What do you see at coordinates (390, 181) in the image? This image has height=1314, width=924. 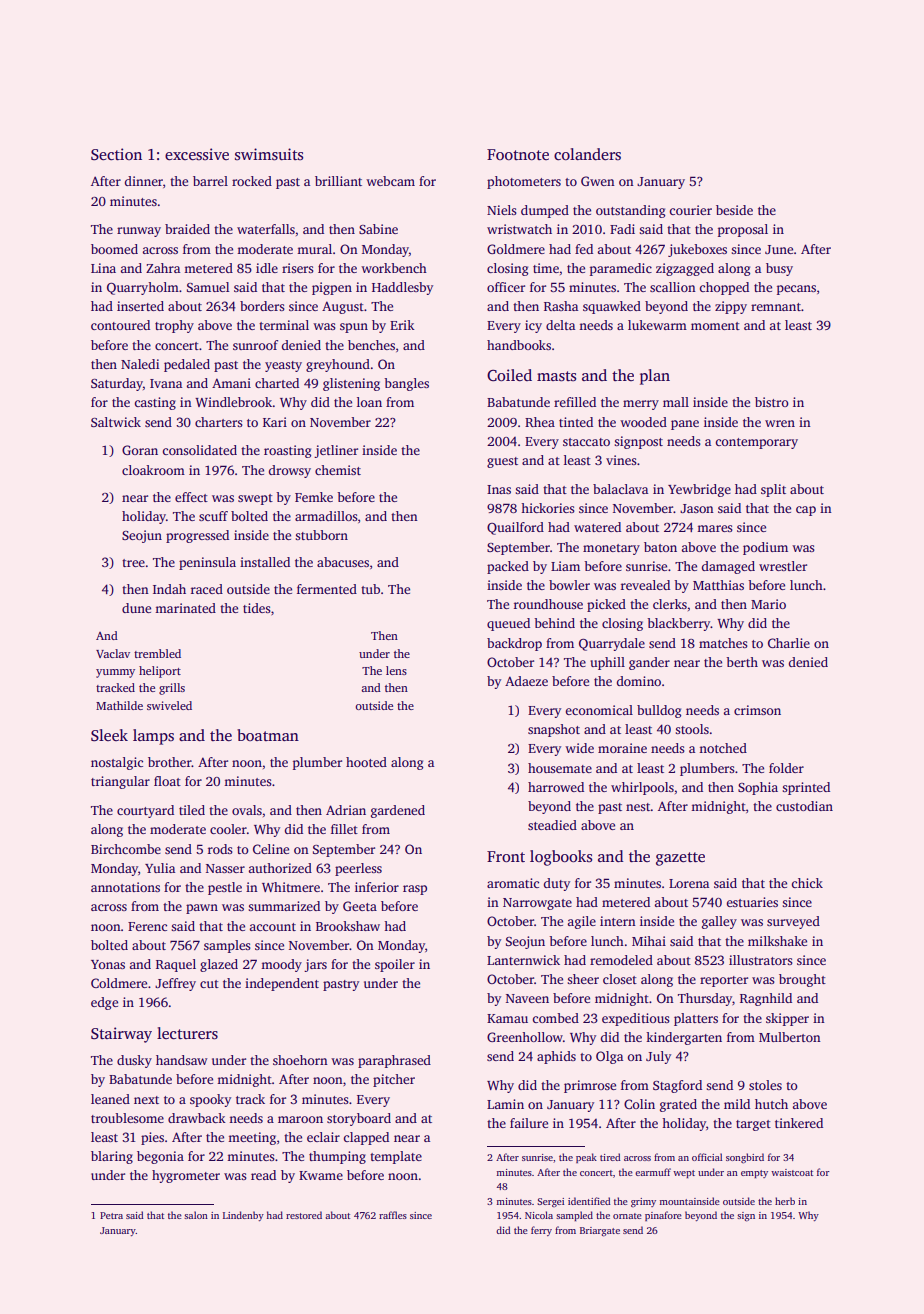 I see `webcam` at bounding box center [390, 181].
